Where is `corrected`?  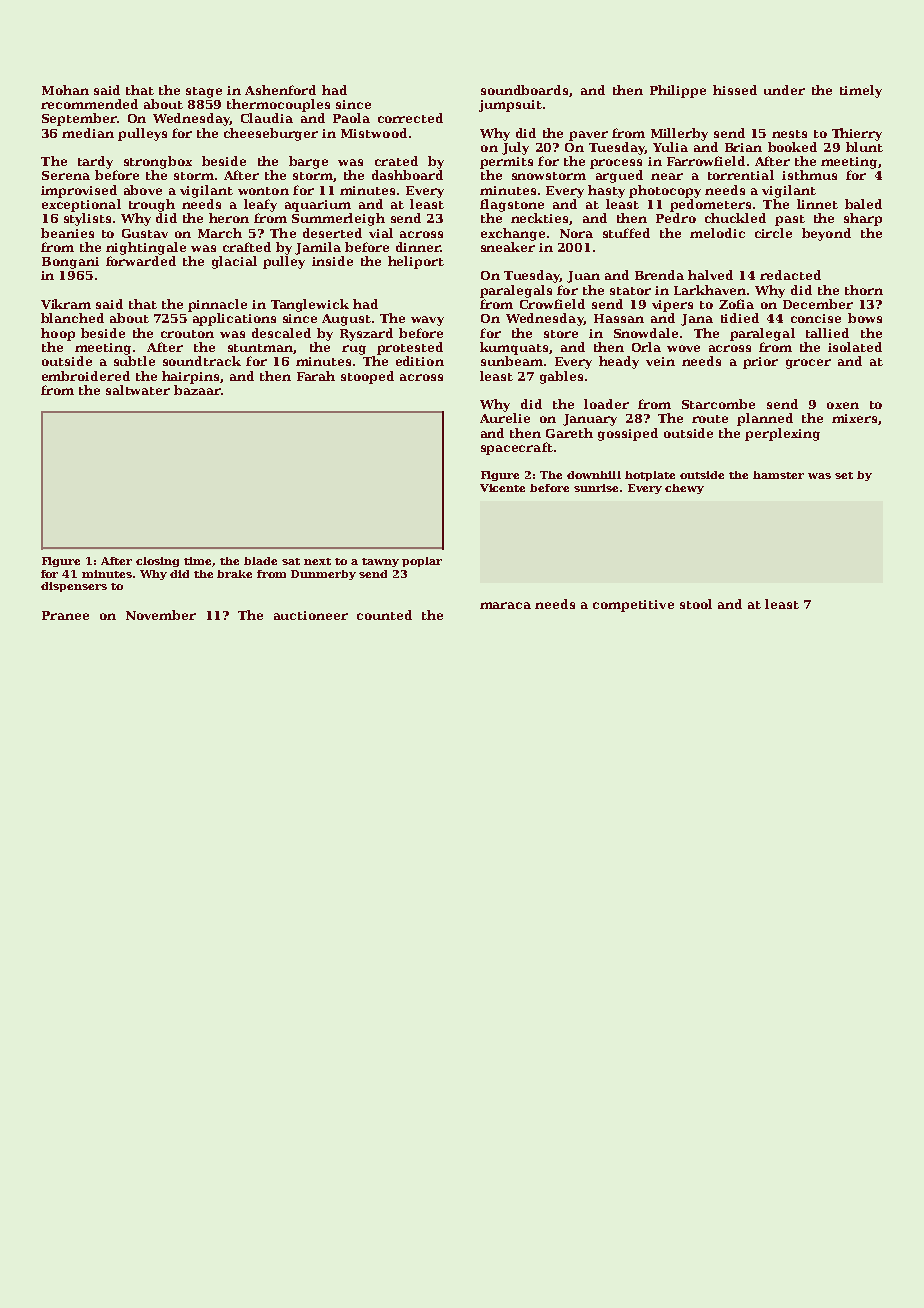
corrected is located at coordinates (410, 118).
